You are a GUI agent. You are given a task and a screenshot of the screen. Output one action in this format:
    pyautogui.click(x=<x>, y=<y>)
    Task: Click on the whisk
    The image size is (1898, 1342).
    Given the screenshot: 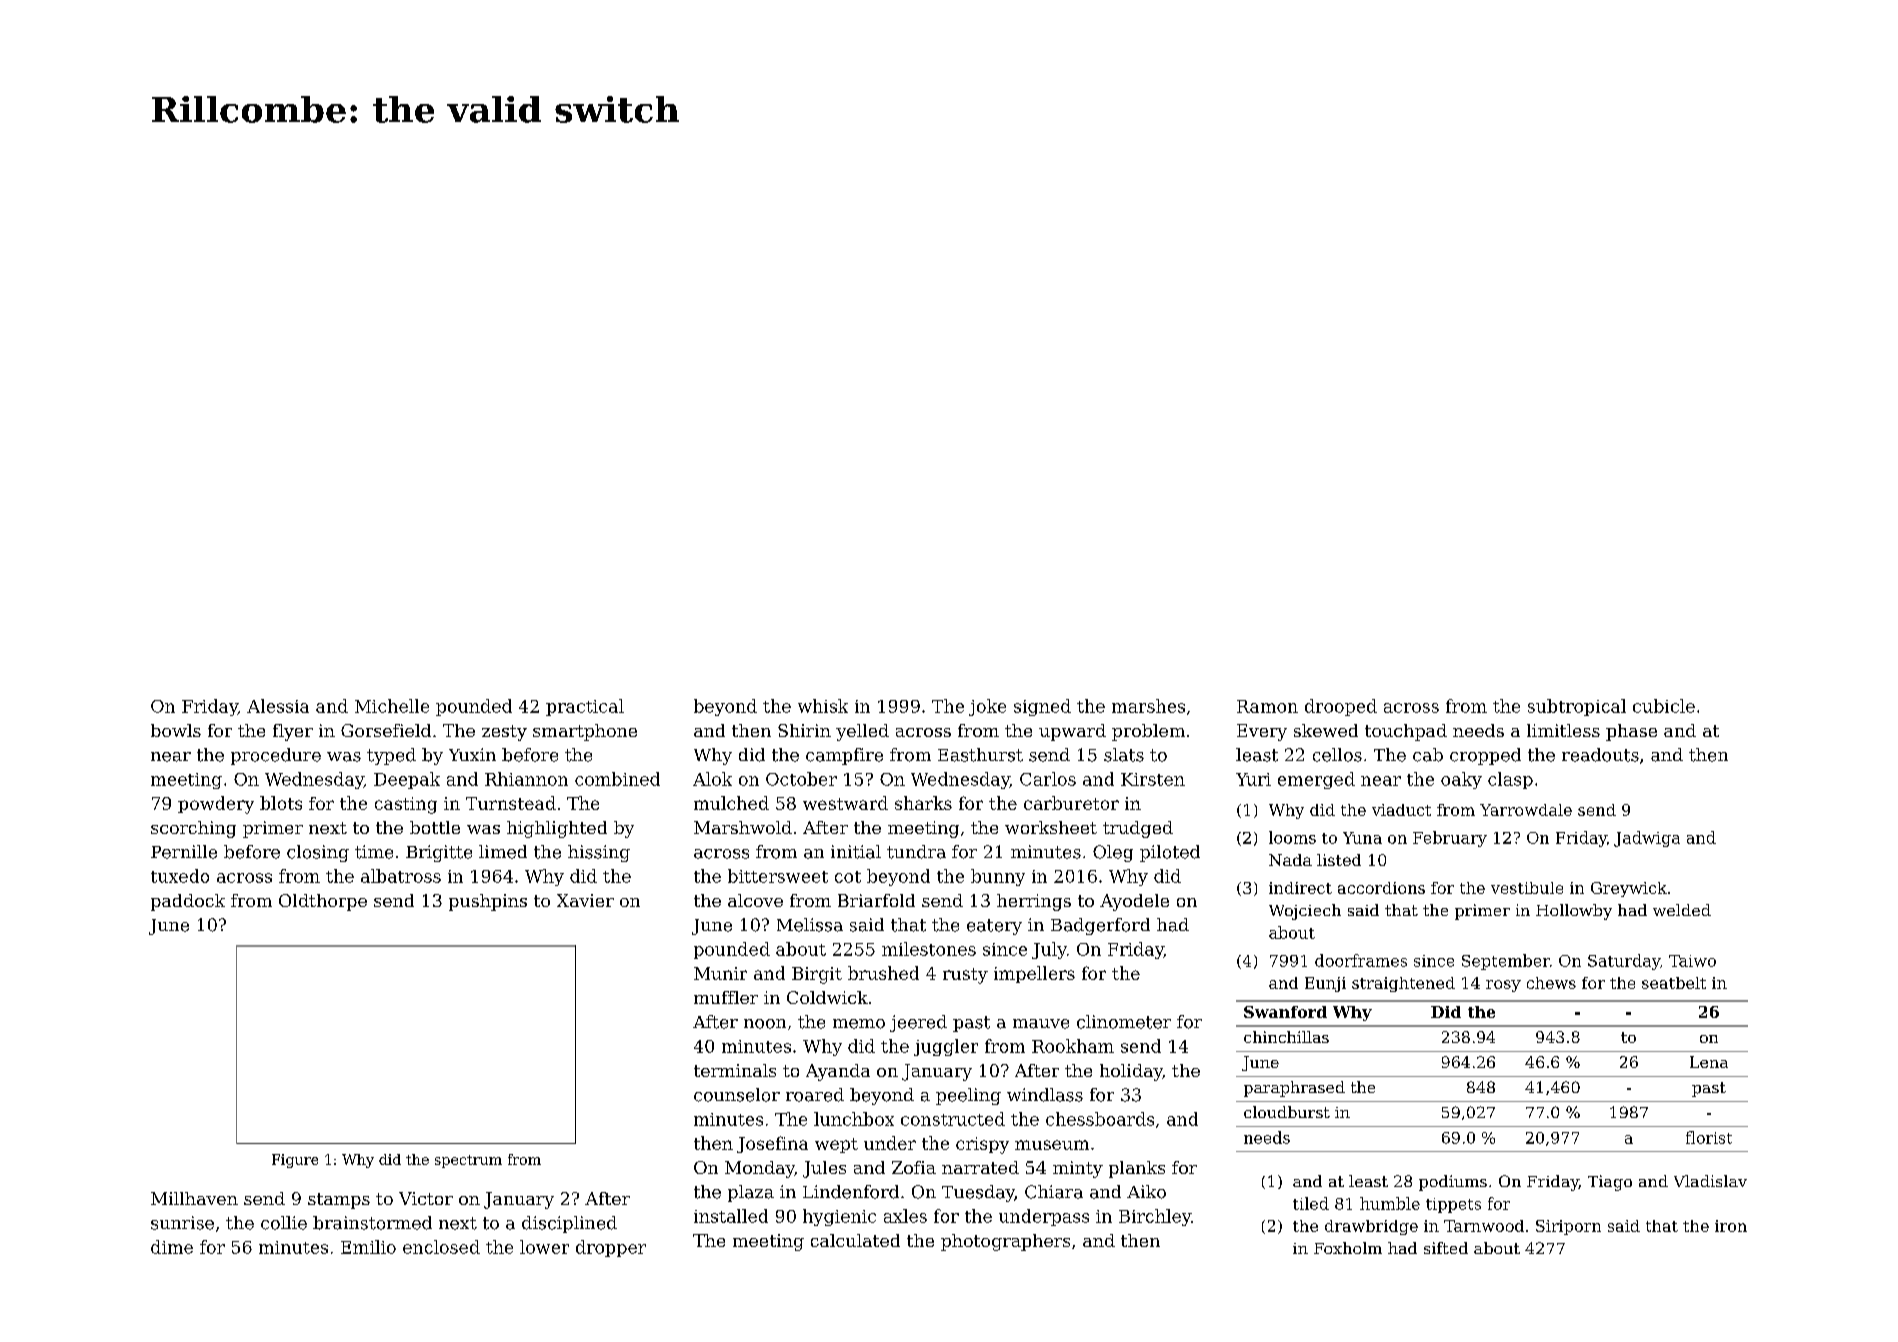 What is the action you would take?
    pyautogui.click(x=823, y=706)
